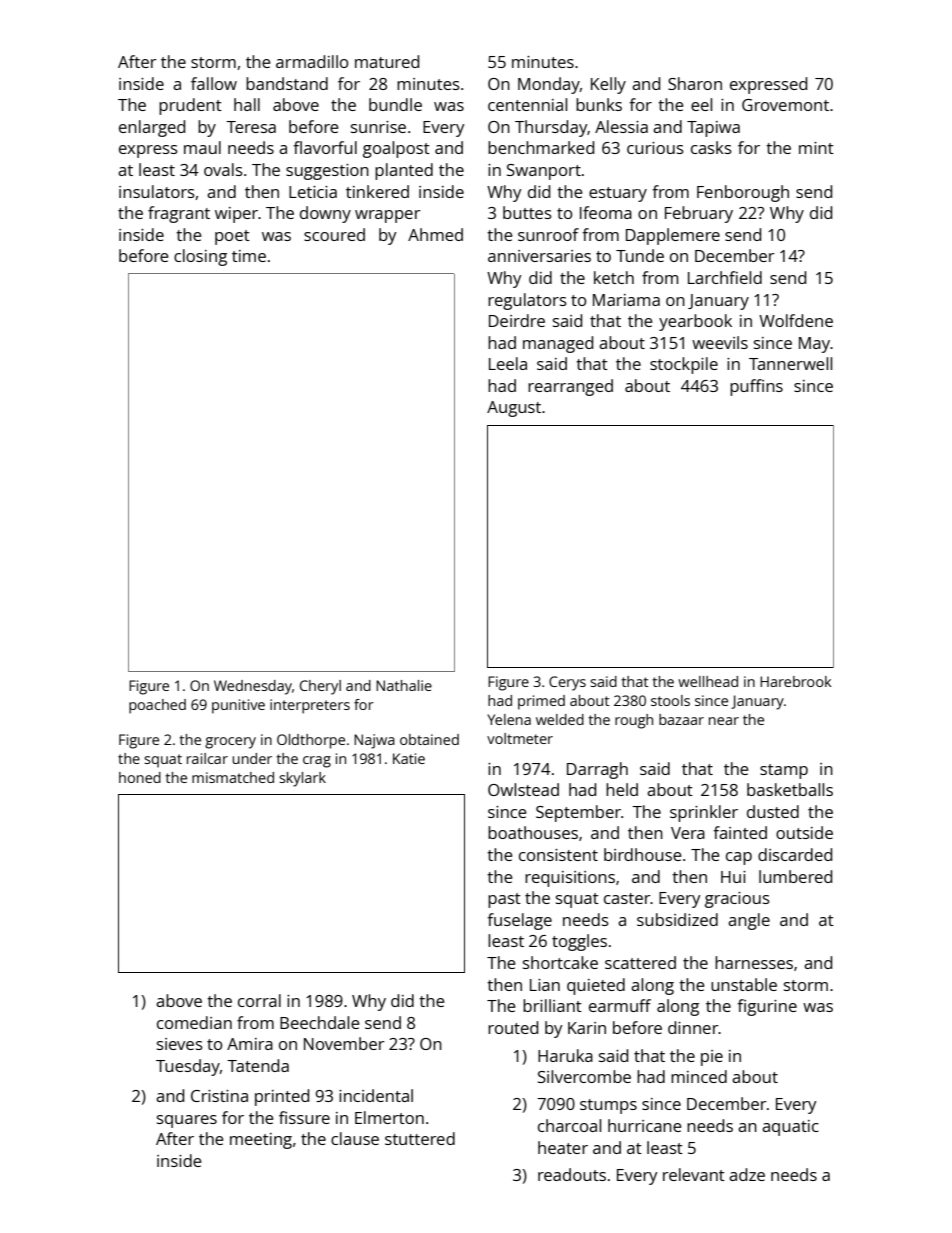  What do you see at coordinates (572, 1174) in the page?
I see `readouts` at bounding box center [572, 1174].
